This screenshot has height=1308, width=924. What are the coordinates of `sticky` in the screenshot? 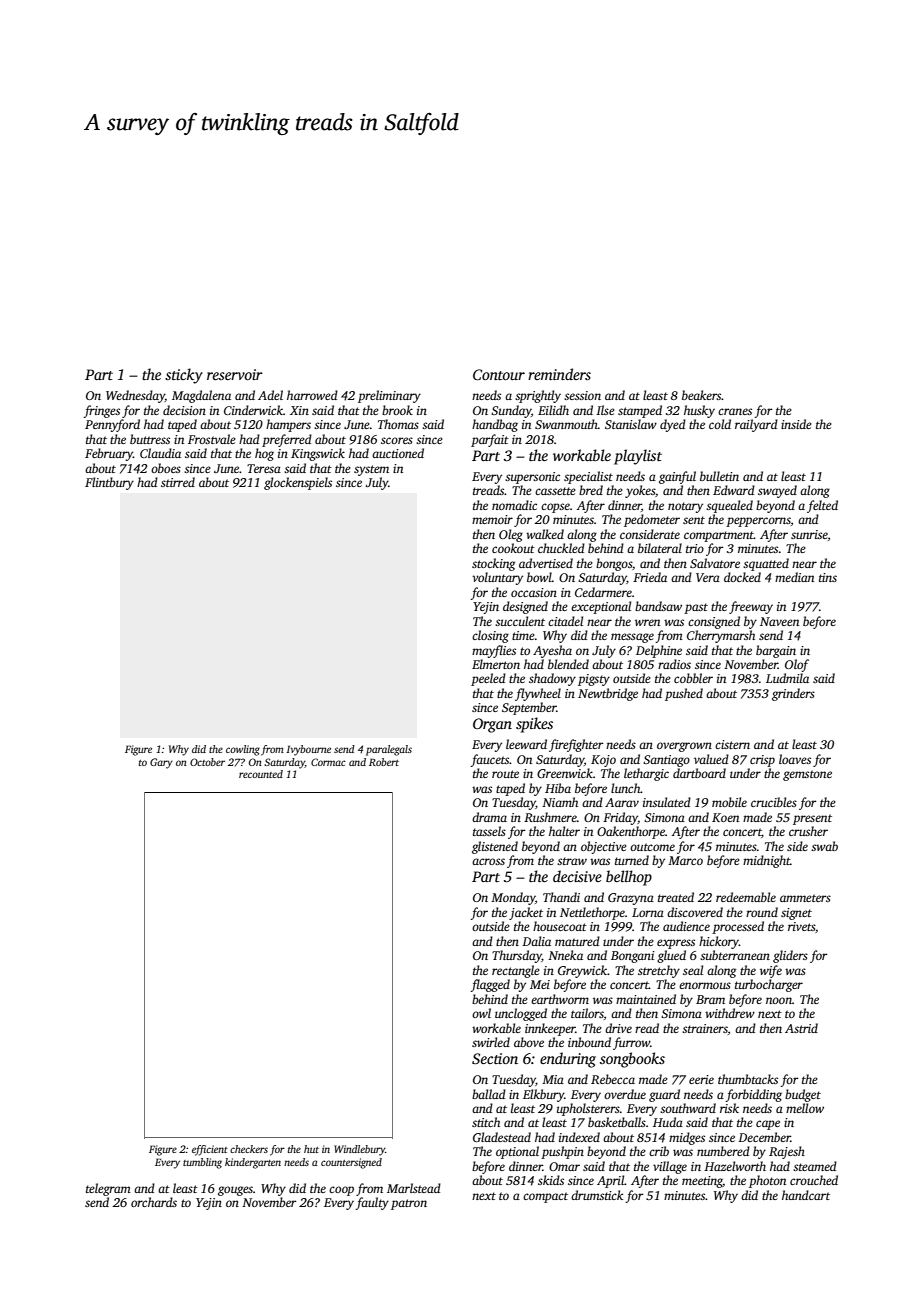 It's located at (184, 376).
